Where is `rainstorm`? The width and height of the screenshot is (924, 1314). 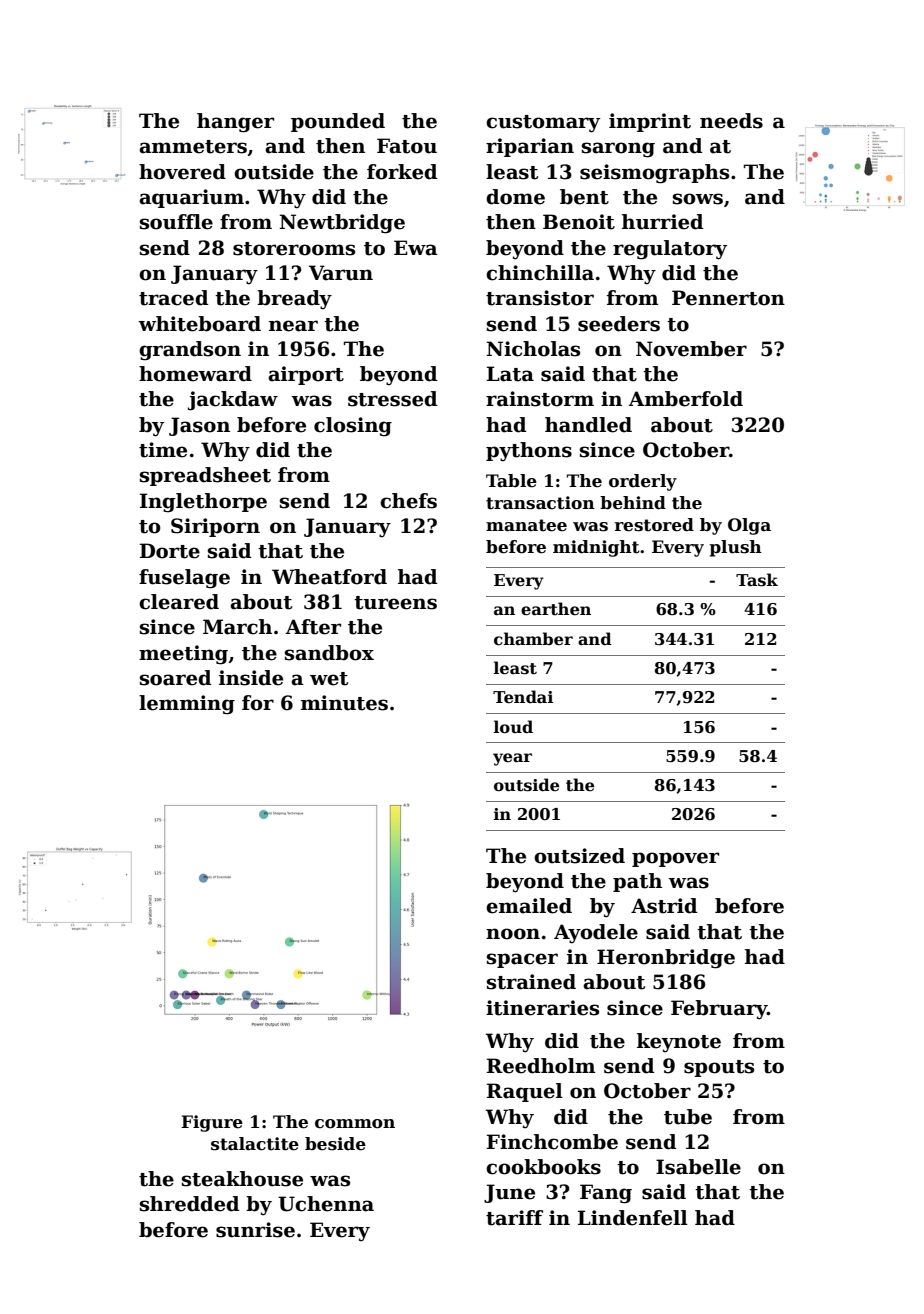 rainstorm is located at coordinates (540, 399).
